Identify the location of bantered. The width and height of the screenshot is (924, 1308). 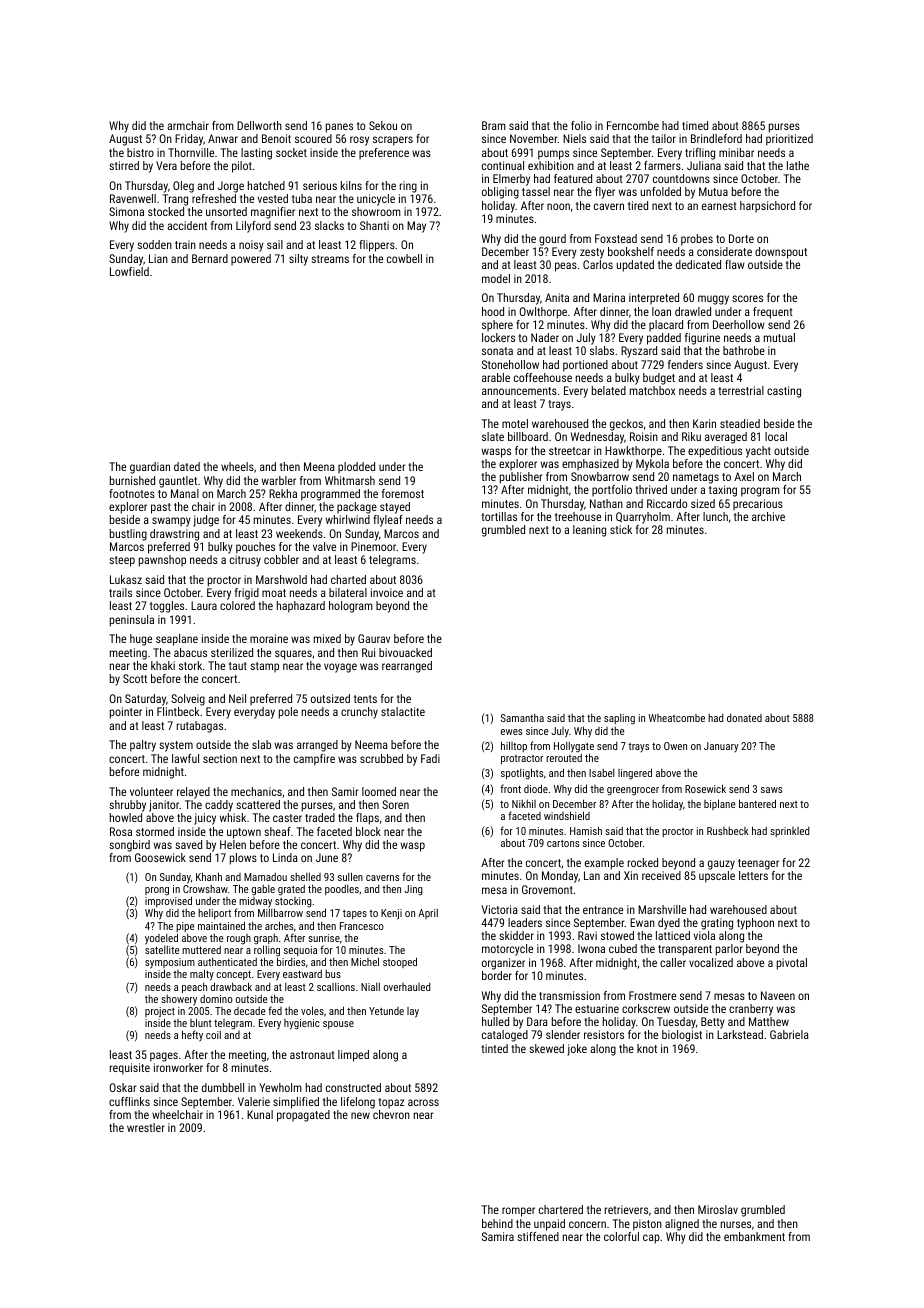
(757, 803).
